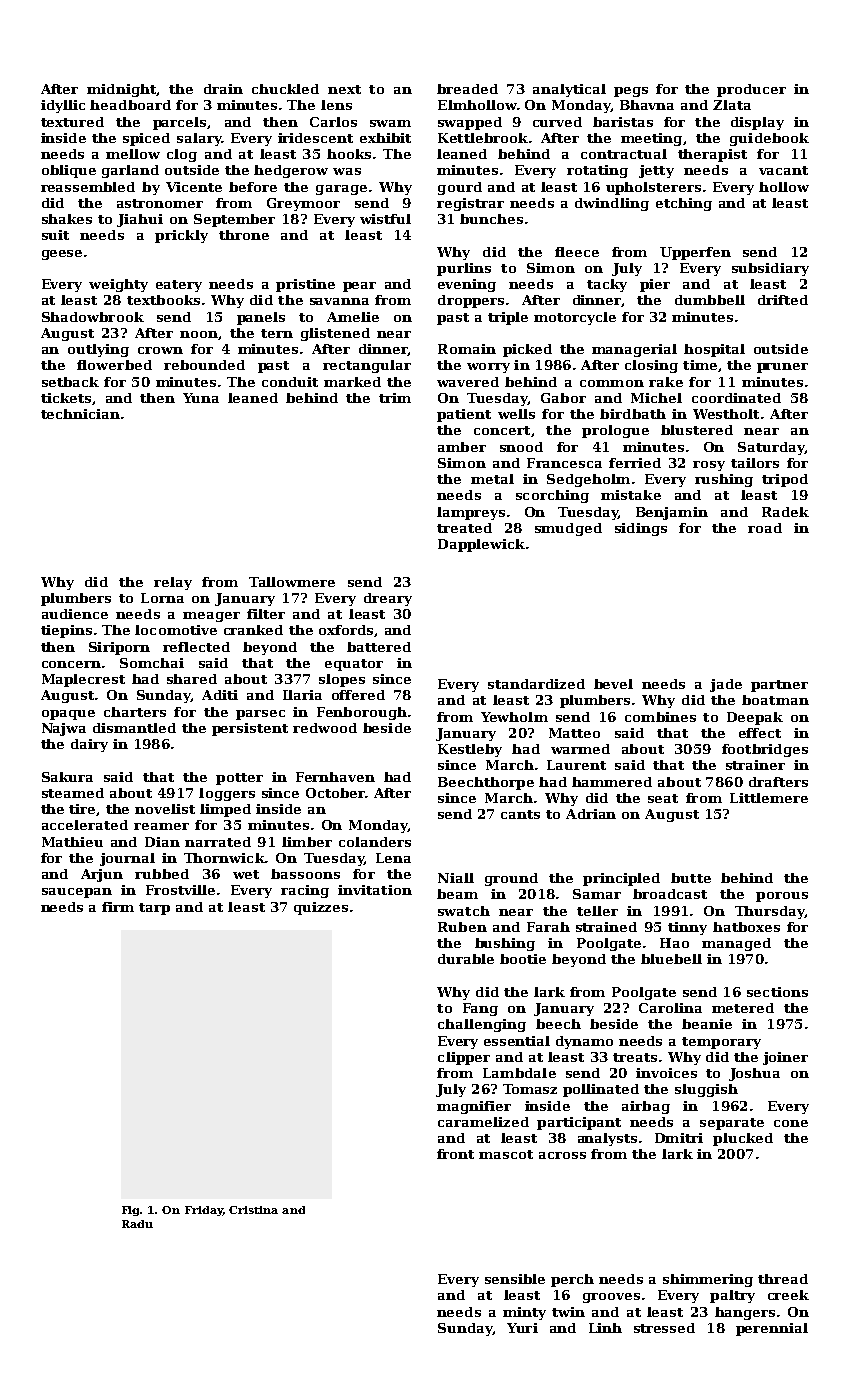 This screenshot has height=1400, width=849. What do you see at coordinates (211, 617) in the screenshot?
I see `meager` at bounding box center [211, 617].
